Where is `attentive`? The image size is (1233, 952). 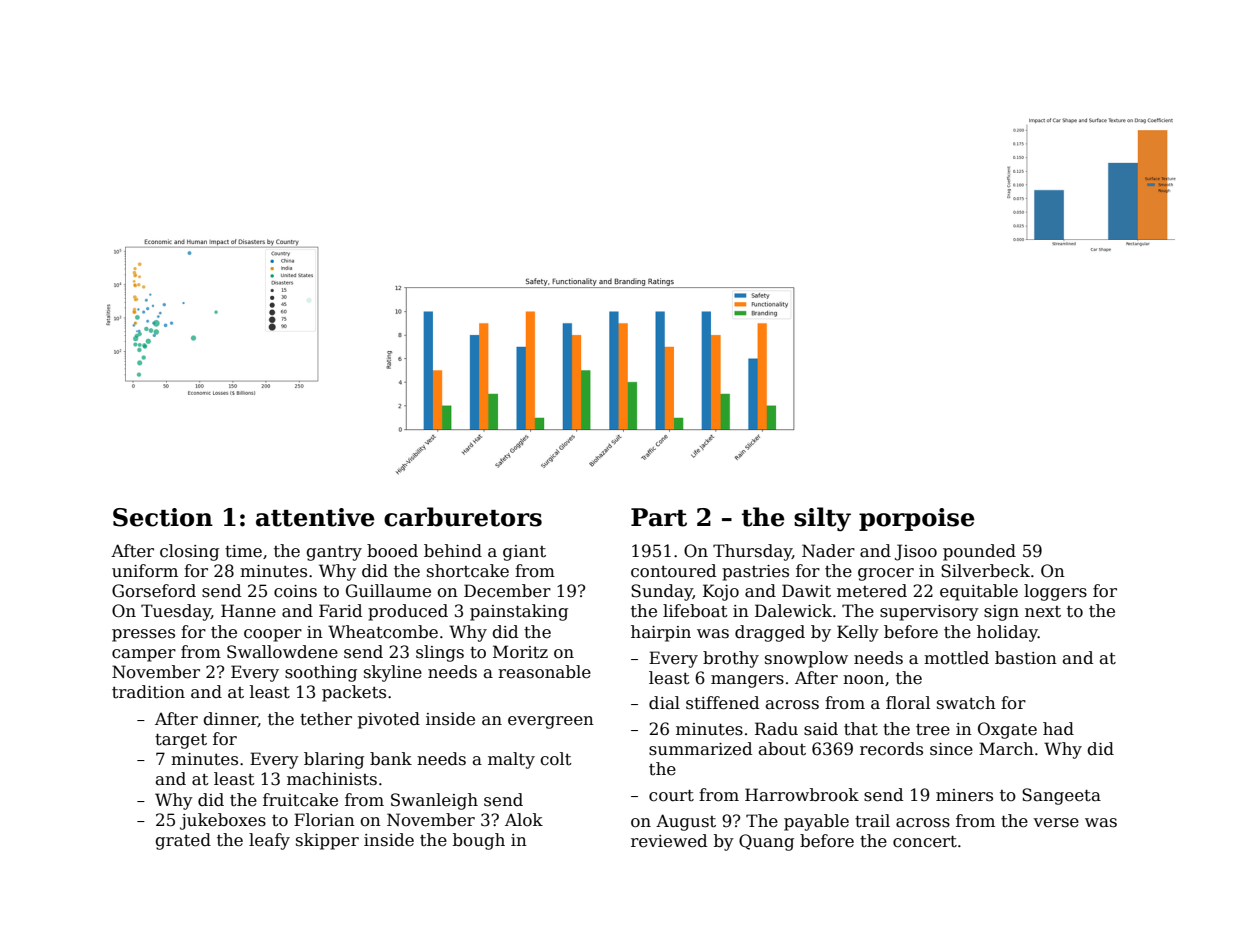
attentive is located at coordinates (315, 517).
